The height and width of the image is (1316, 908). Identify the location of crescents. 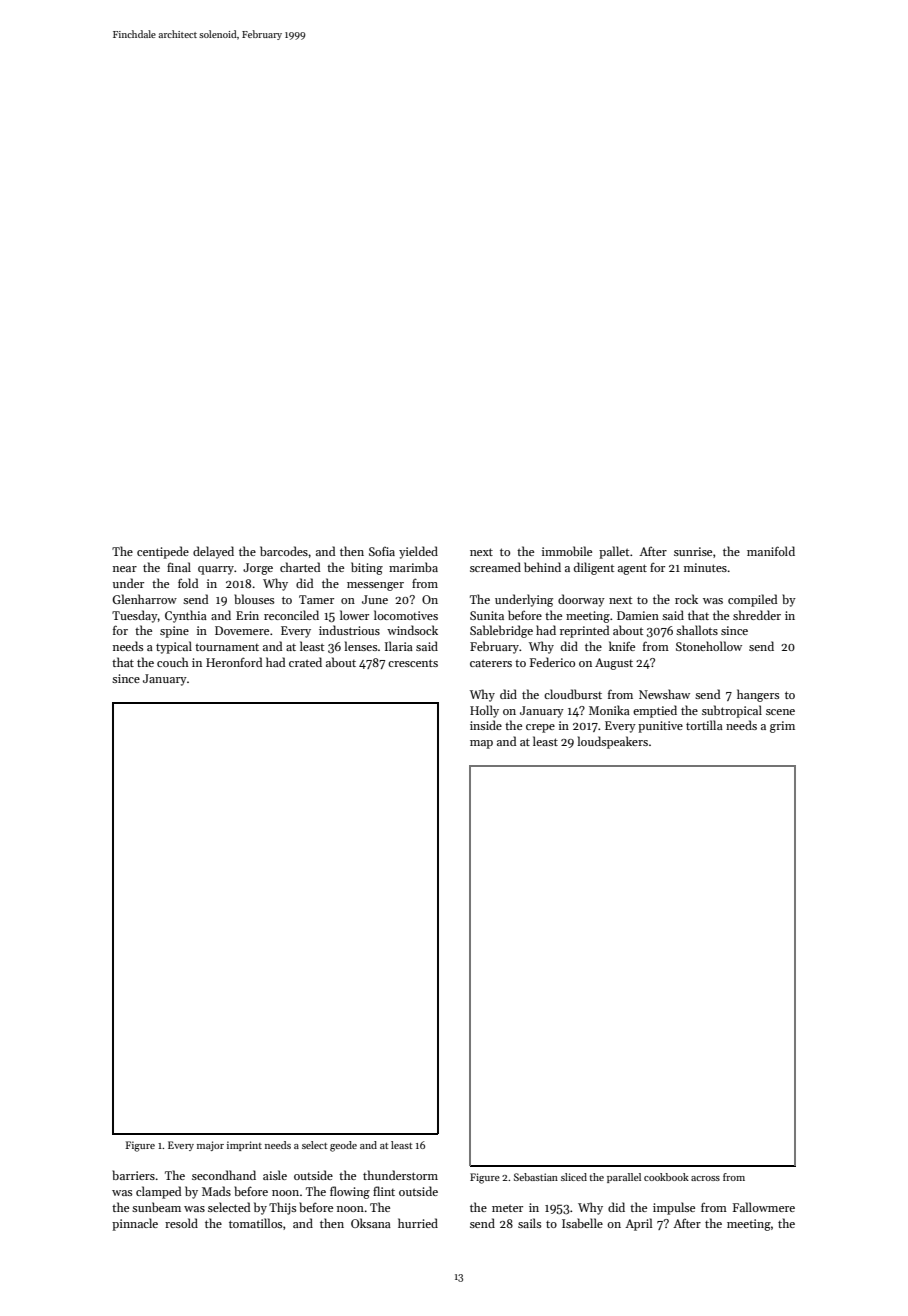
(413, 663).
